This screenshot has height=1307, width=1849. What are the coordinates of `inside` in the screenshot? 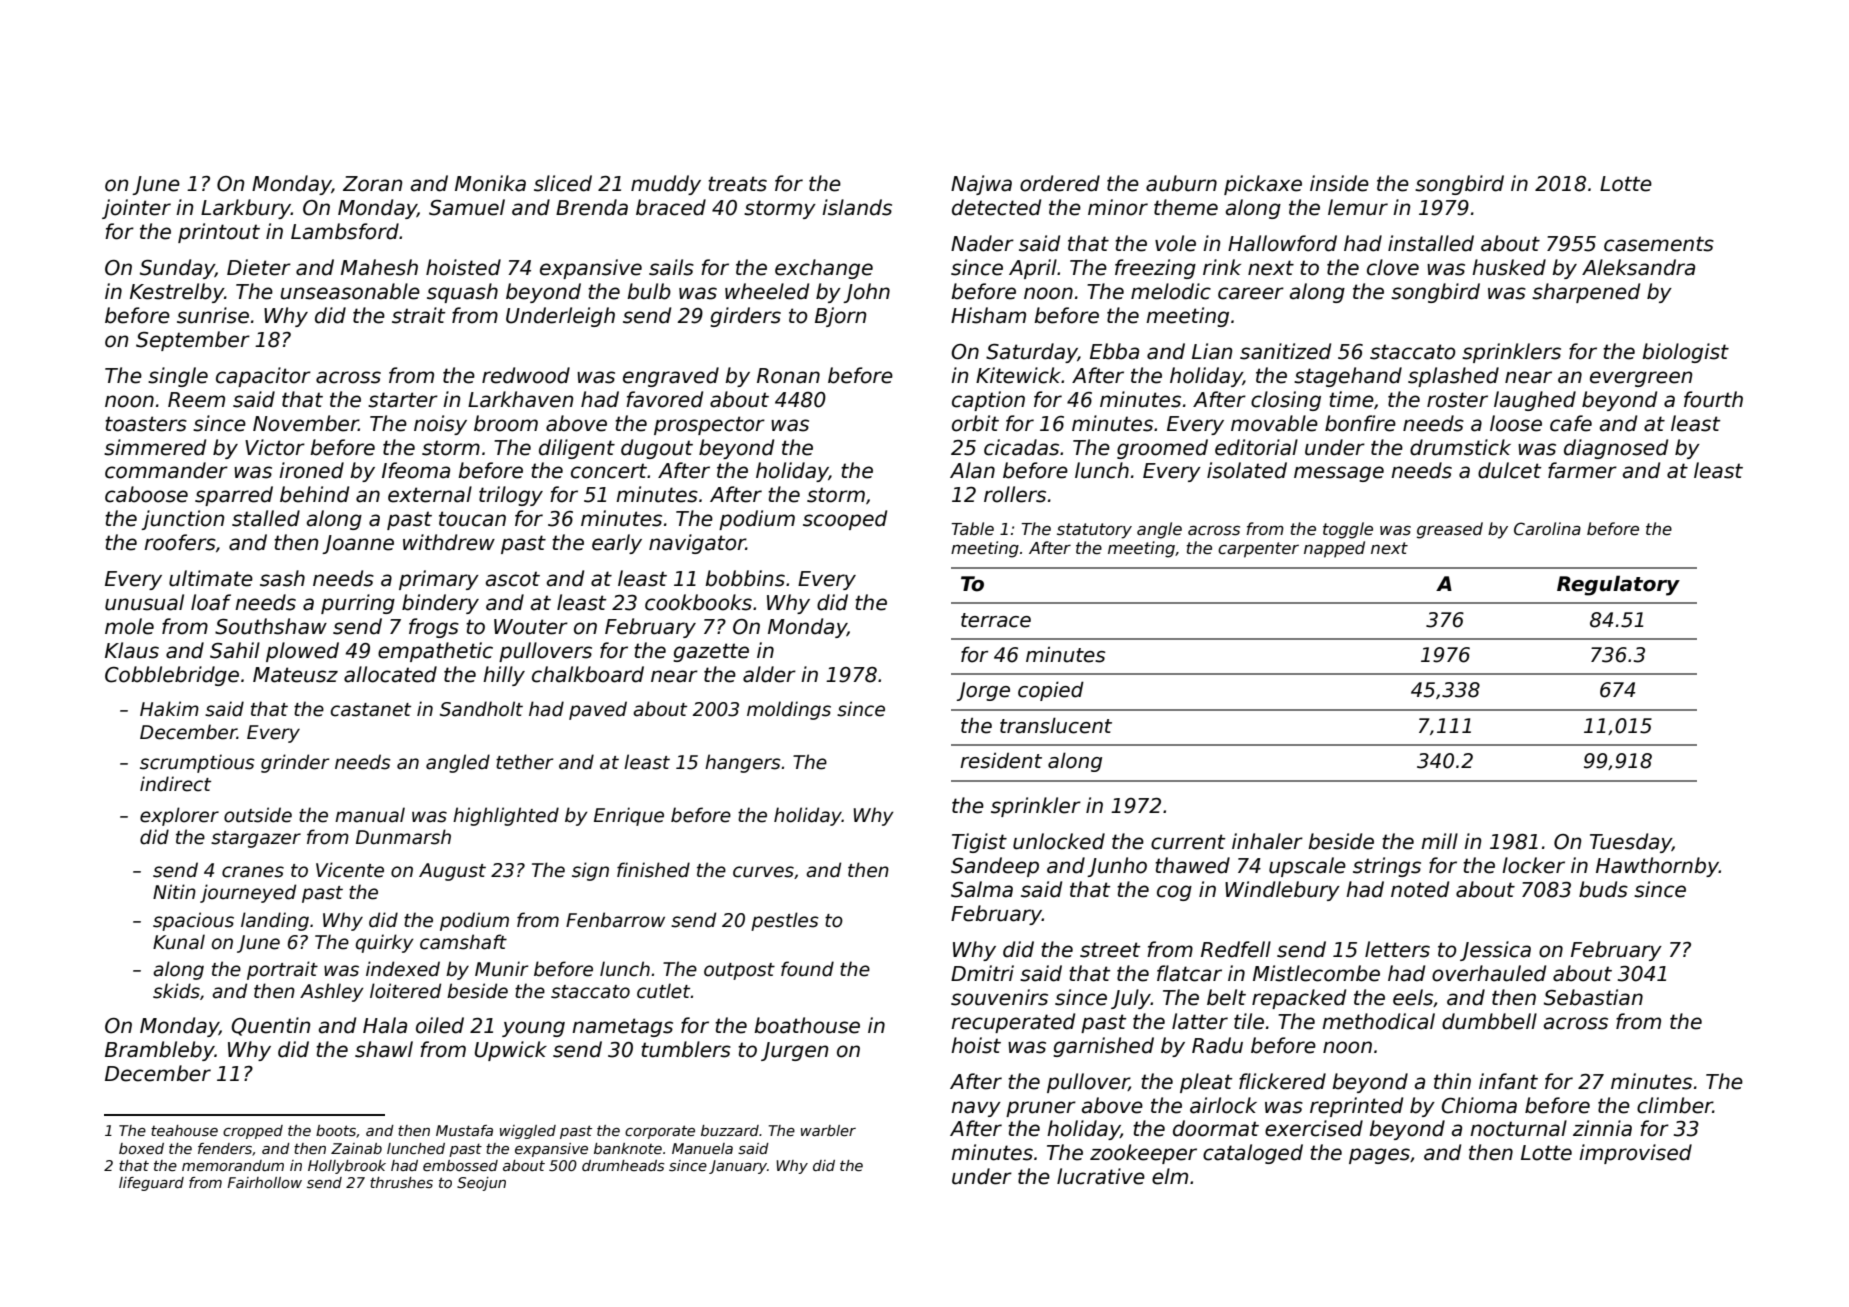 It's located at (1339, 183).
